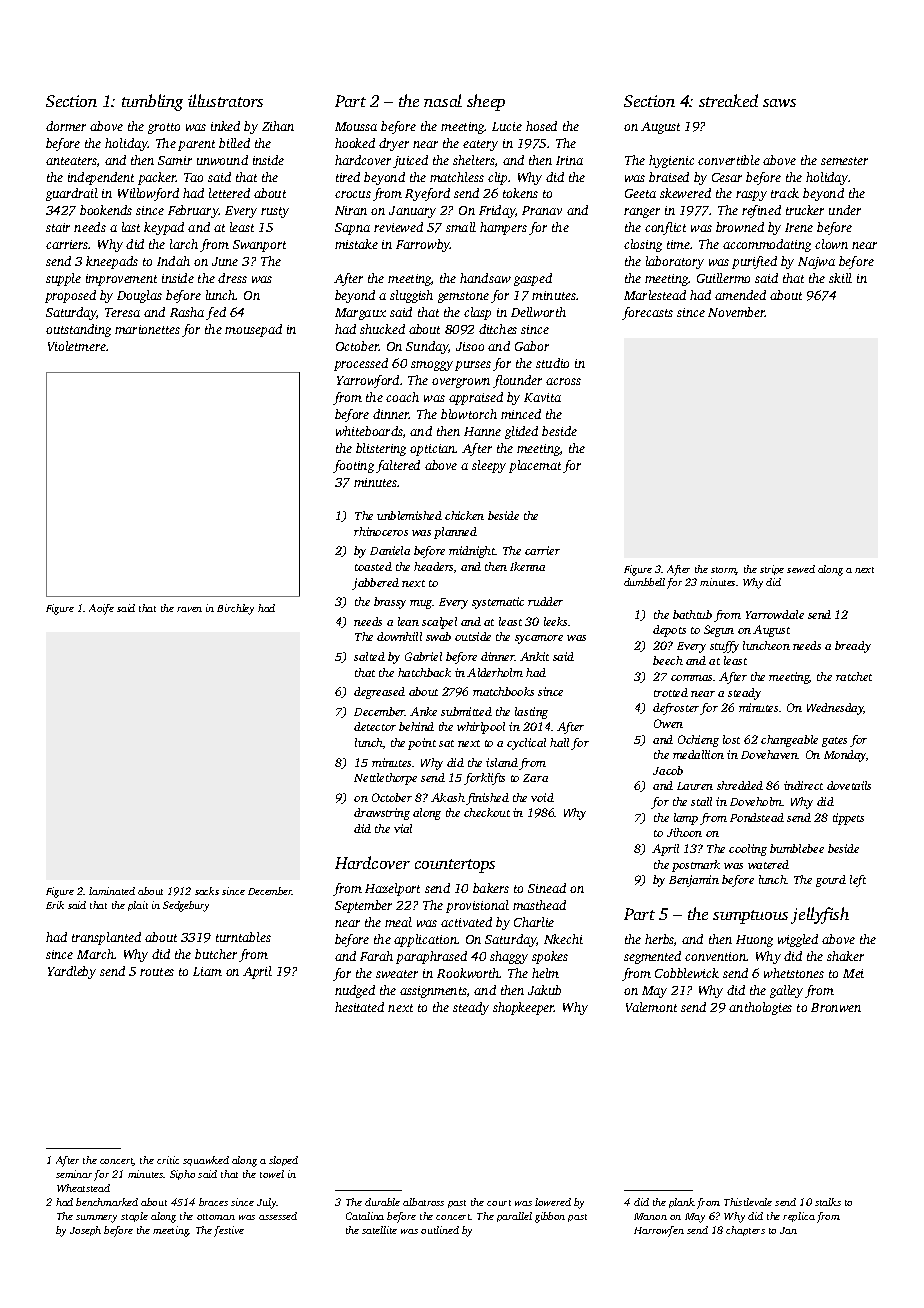  I want to click on juiced, so click(410, 161).
